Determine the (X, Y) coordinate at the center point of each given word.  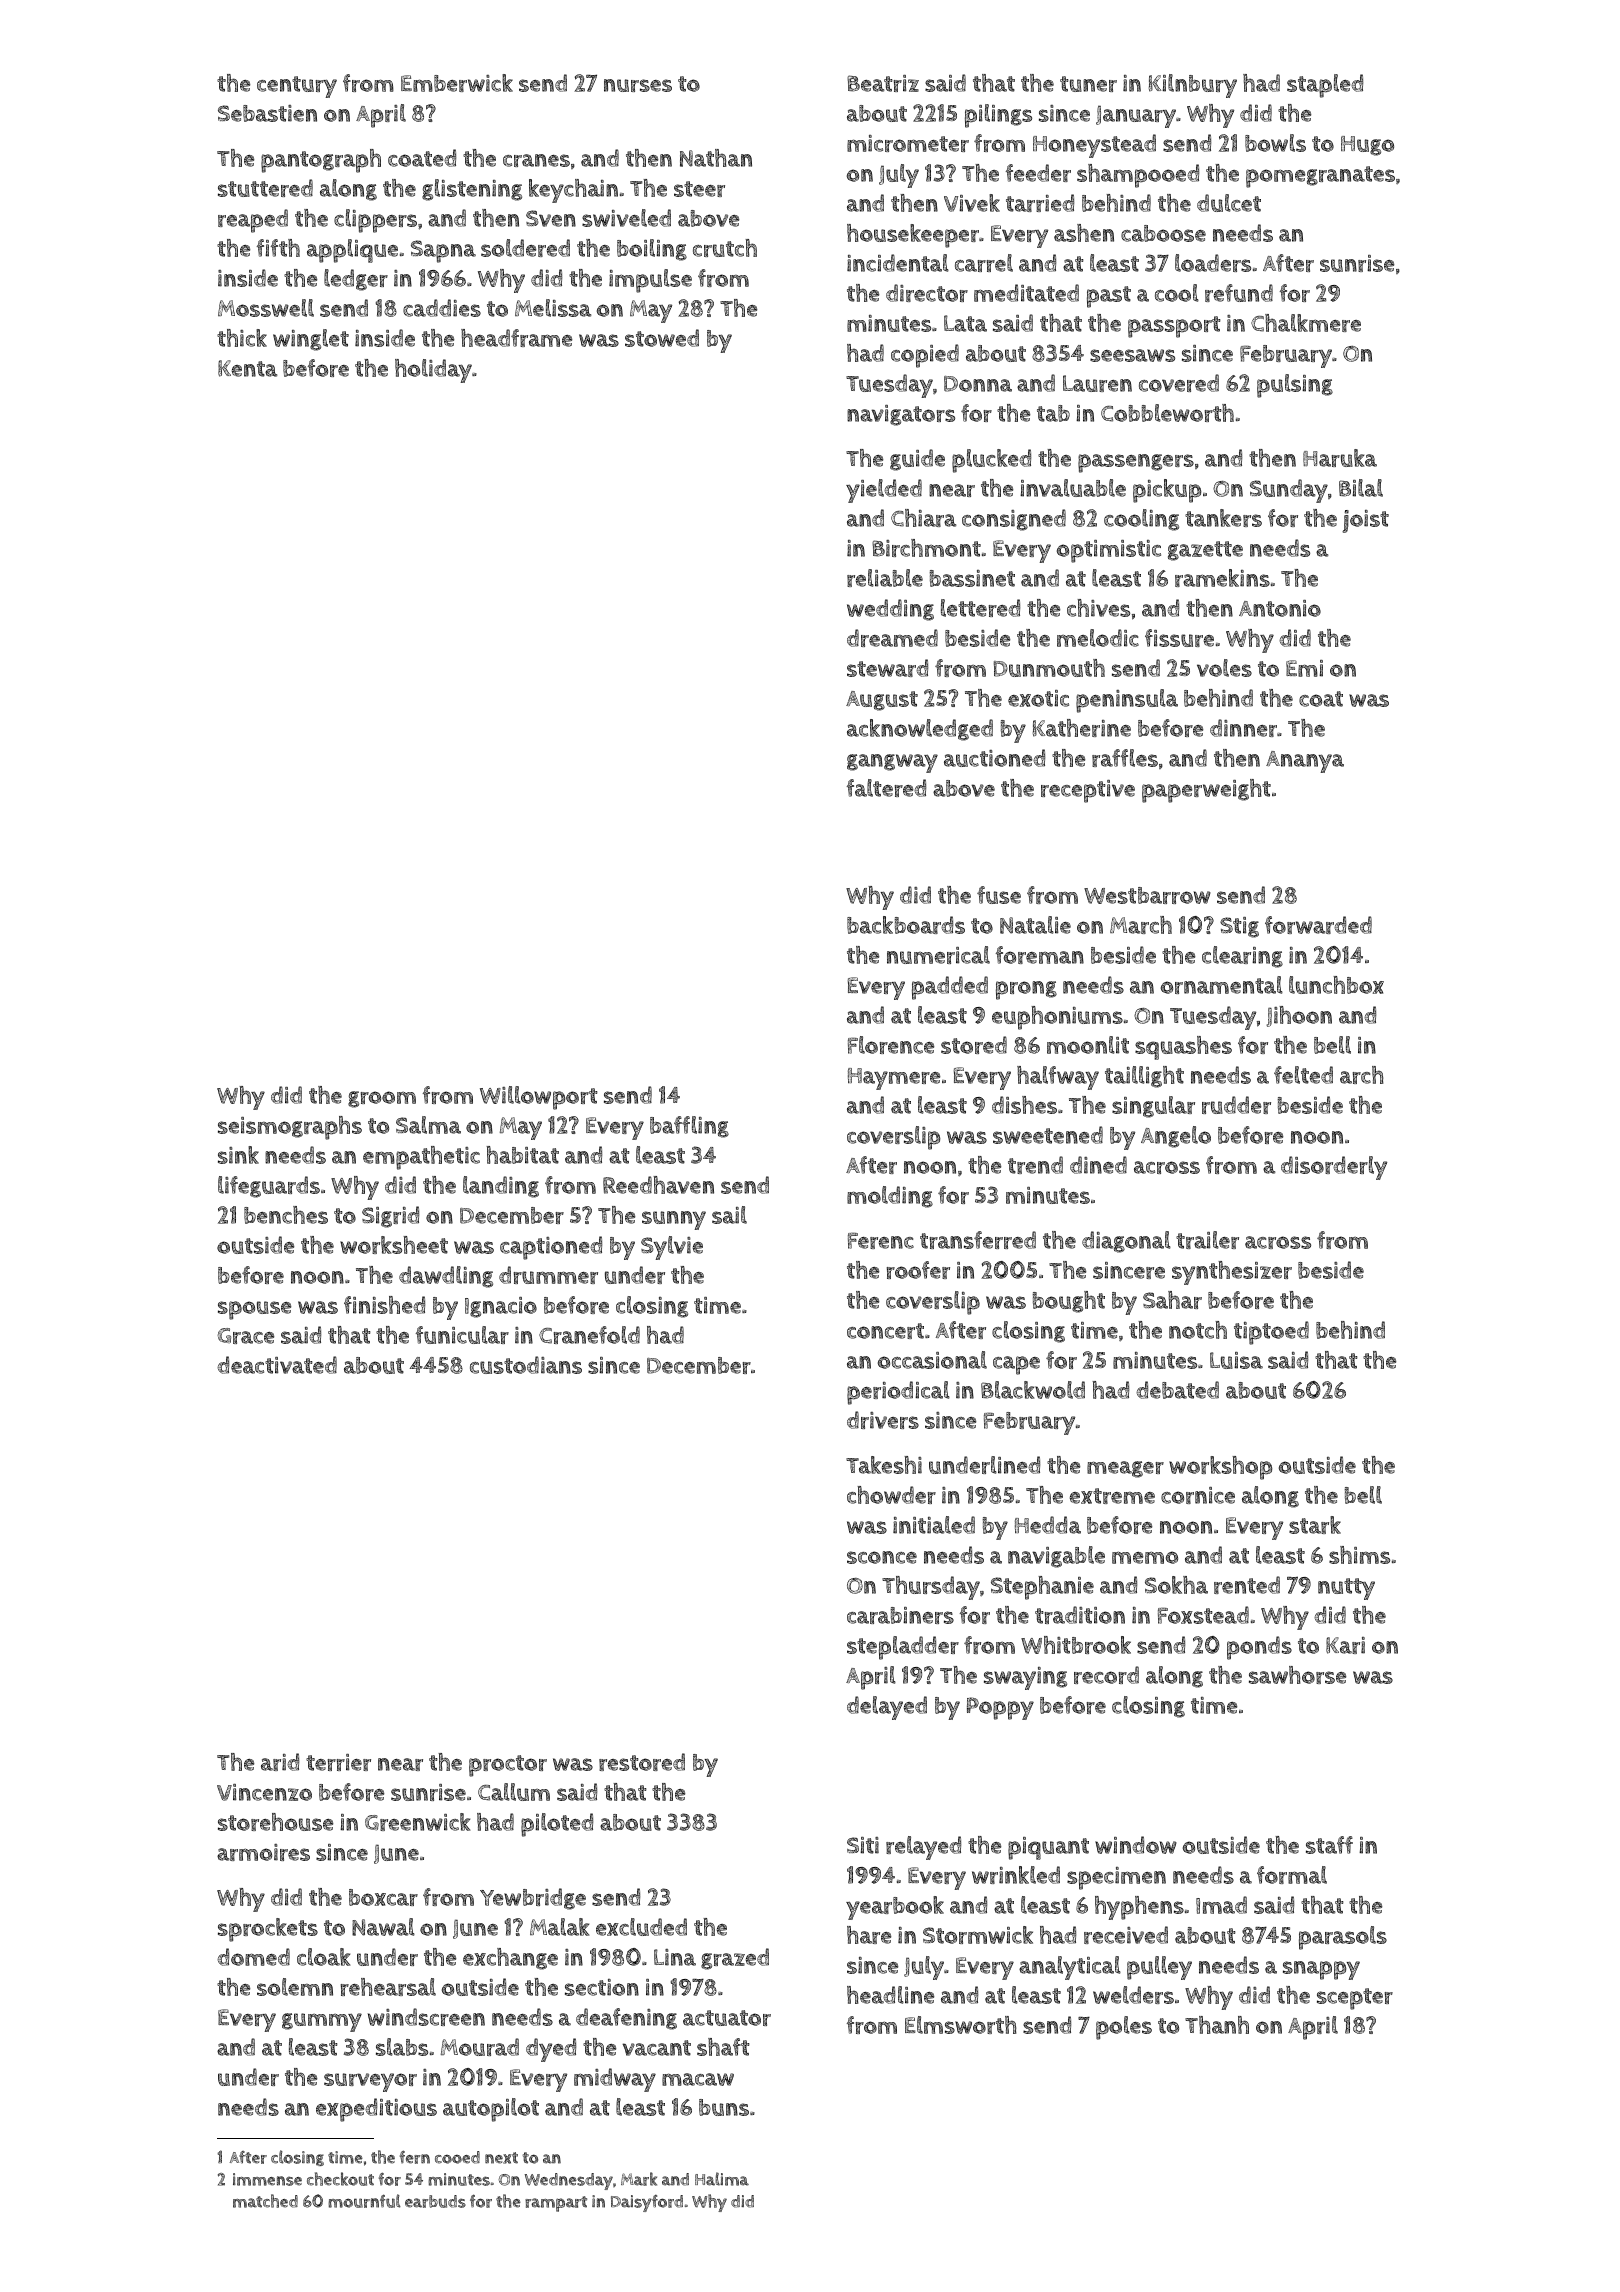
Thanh (1217, 2025)
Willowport (538, 1098)
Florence (891, 1045)
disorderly (1334, 1168)
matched (265, 2201)
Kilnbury (1193, 86)
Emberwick (457, 83)
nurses (638, 85)
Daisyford (647, 2203)
